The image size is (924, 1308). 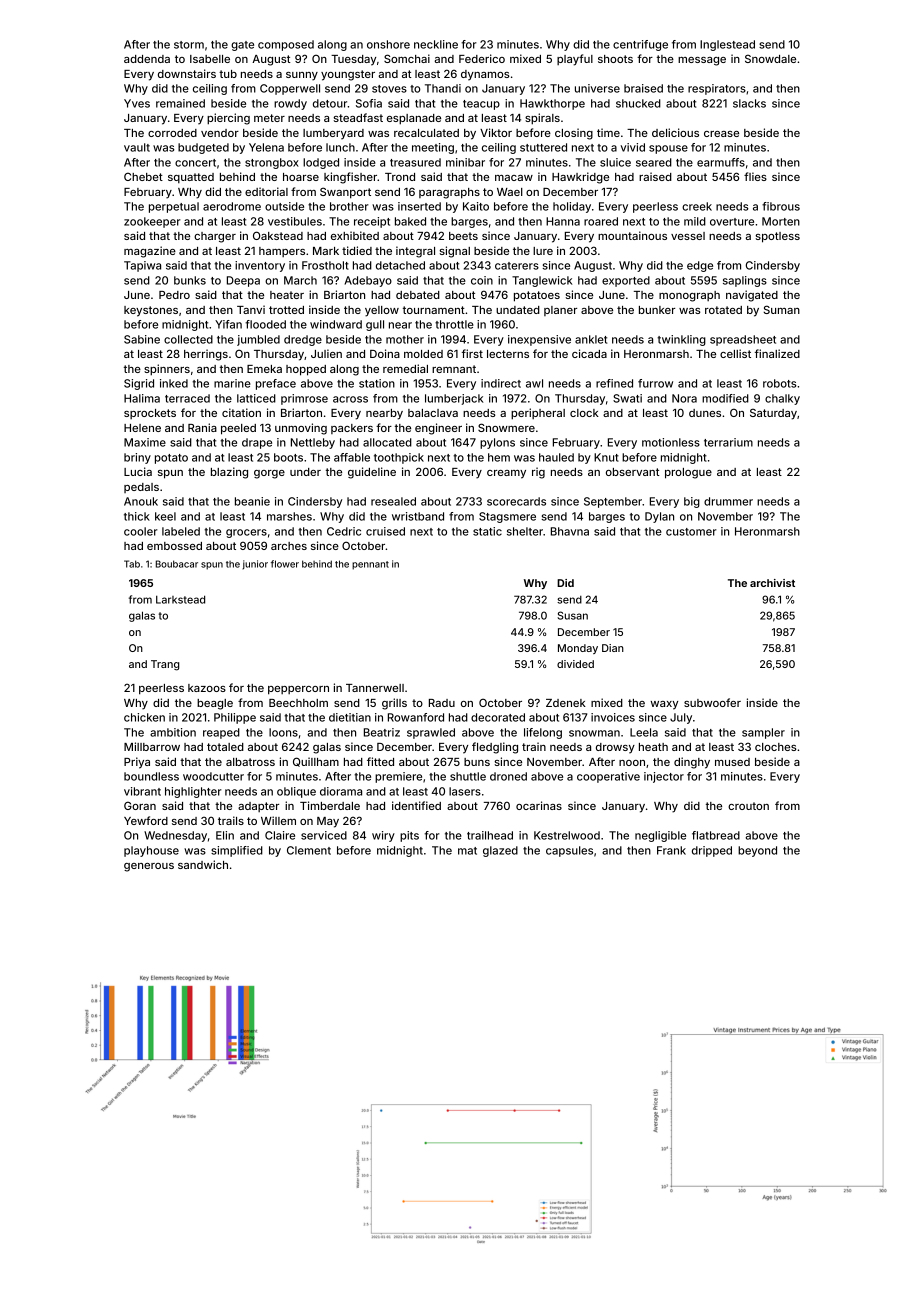 I want to click on paragraphs, so click(x=449, y=193).
